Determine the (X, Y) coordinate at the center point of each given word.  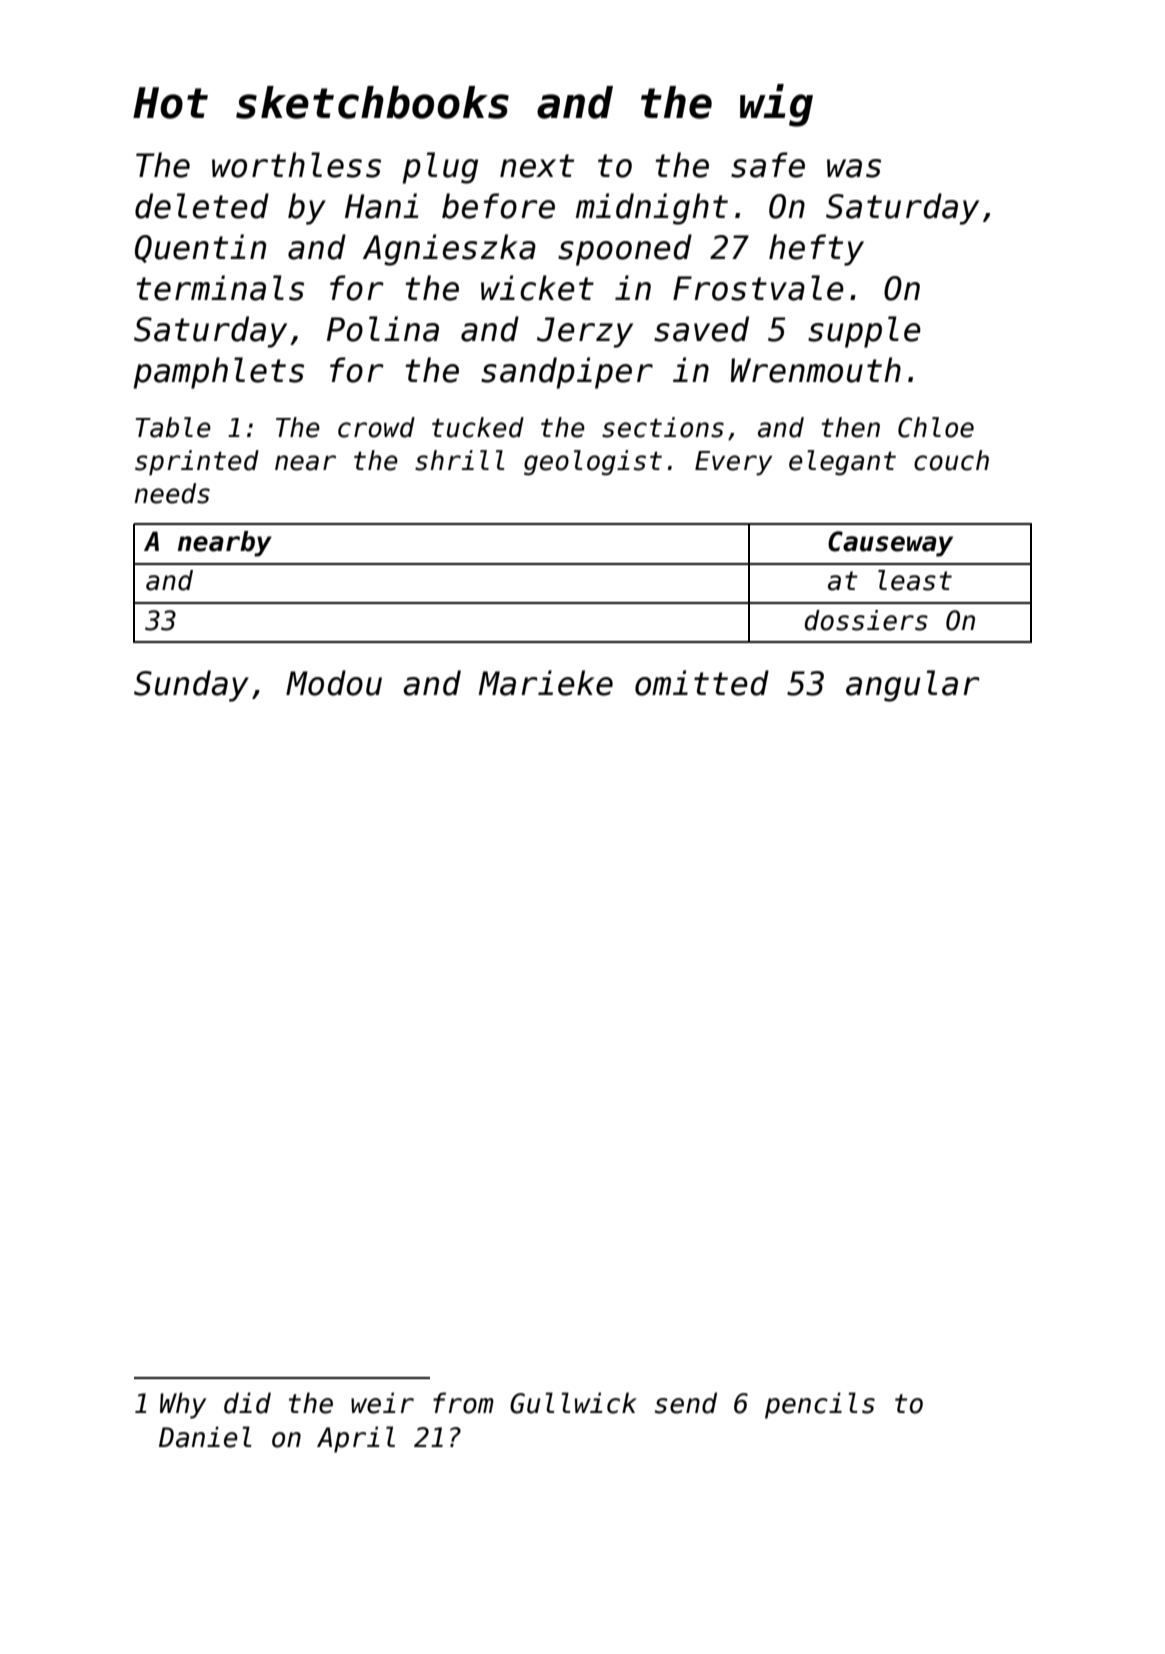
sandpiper (567, 373)
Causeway (890, 544)
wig (776, 105)
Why (183, 1405)
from (463, 1403)
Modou (334, 683)
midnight (652, 209)
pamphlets (218, 373)
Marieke (546, 683)
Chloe (936, 427)
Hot (170, 103)
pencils (820, 1405)
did (247, 1403)
